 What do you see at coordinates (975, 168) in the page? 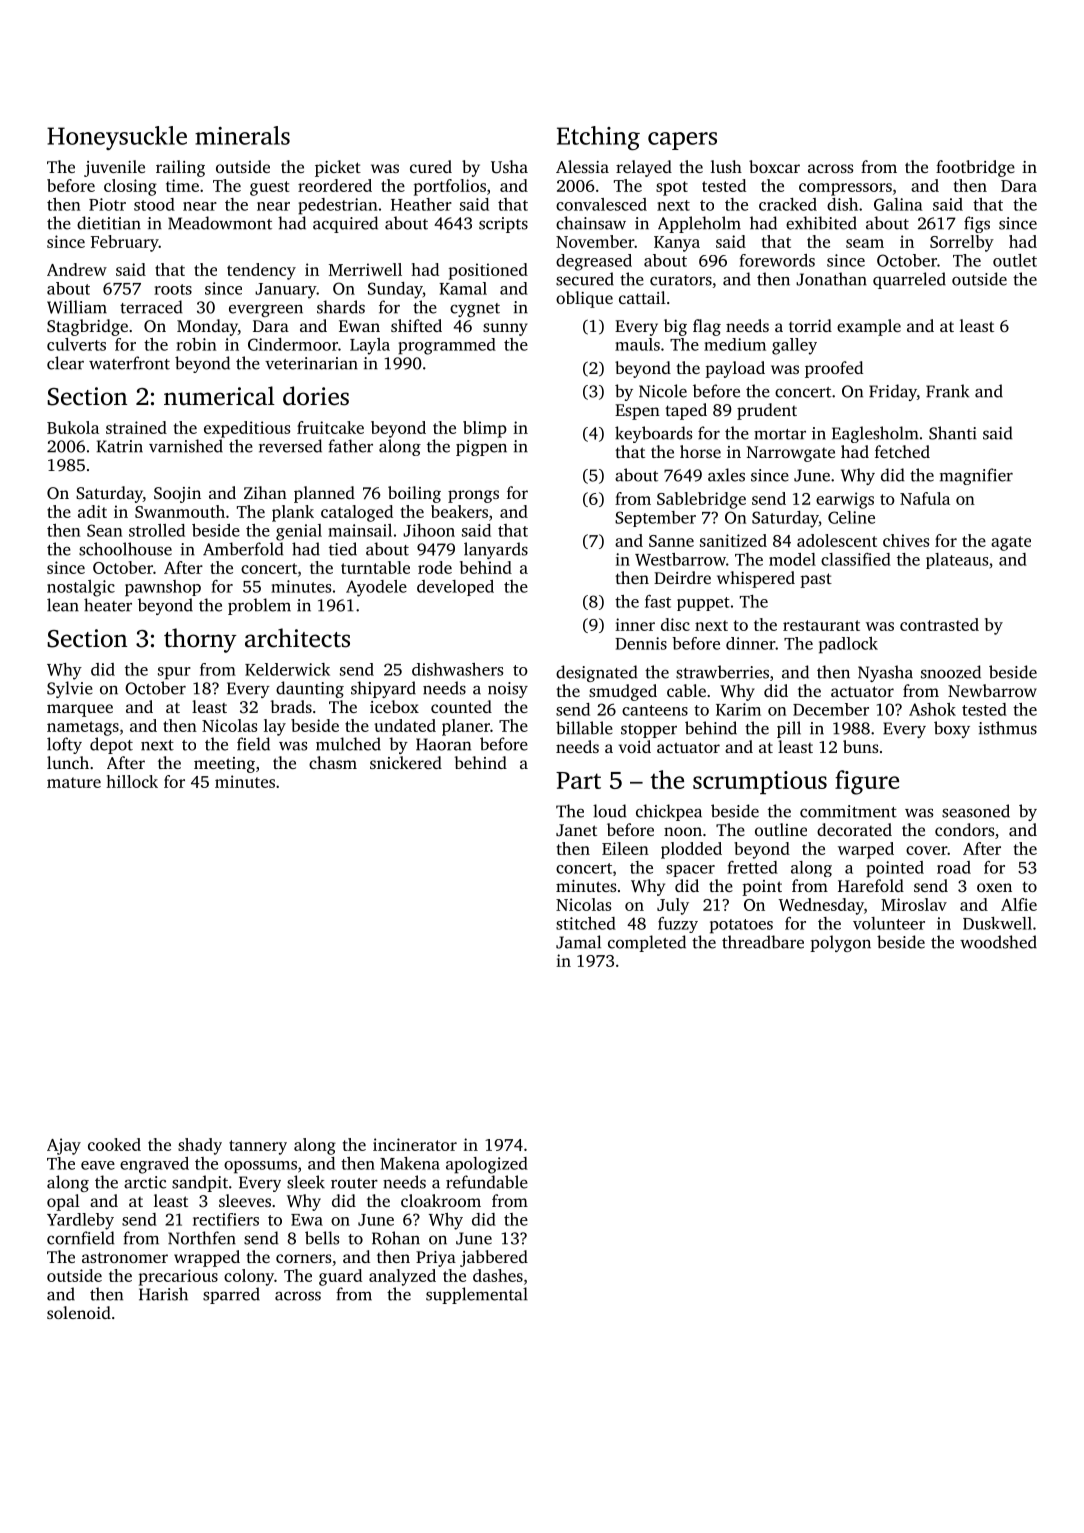
I see `footbridge` at bounding box center [975, 168].
